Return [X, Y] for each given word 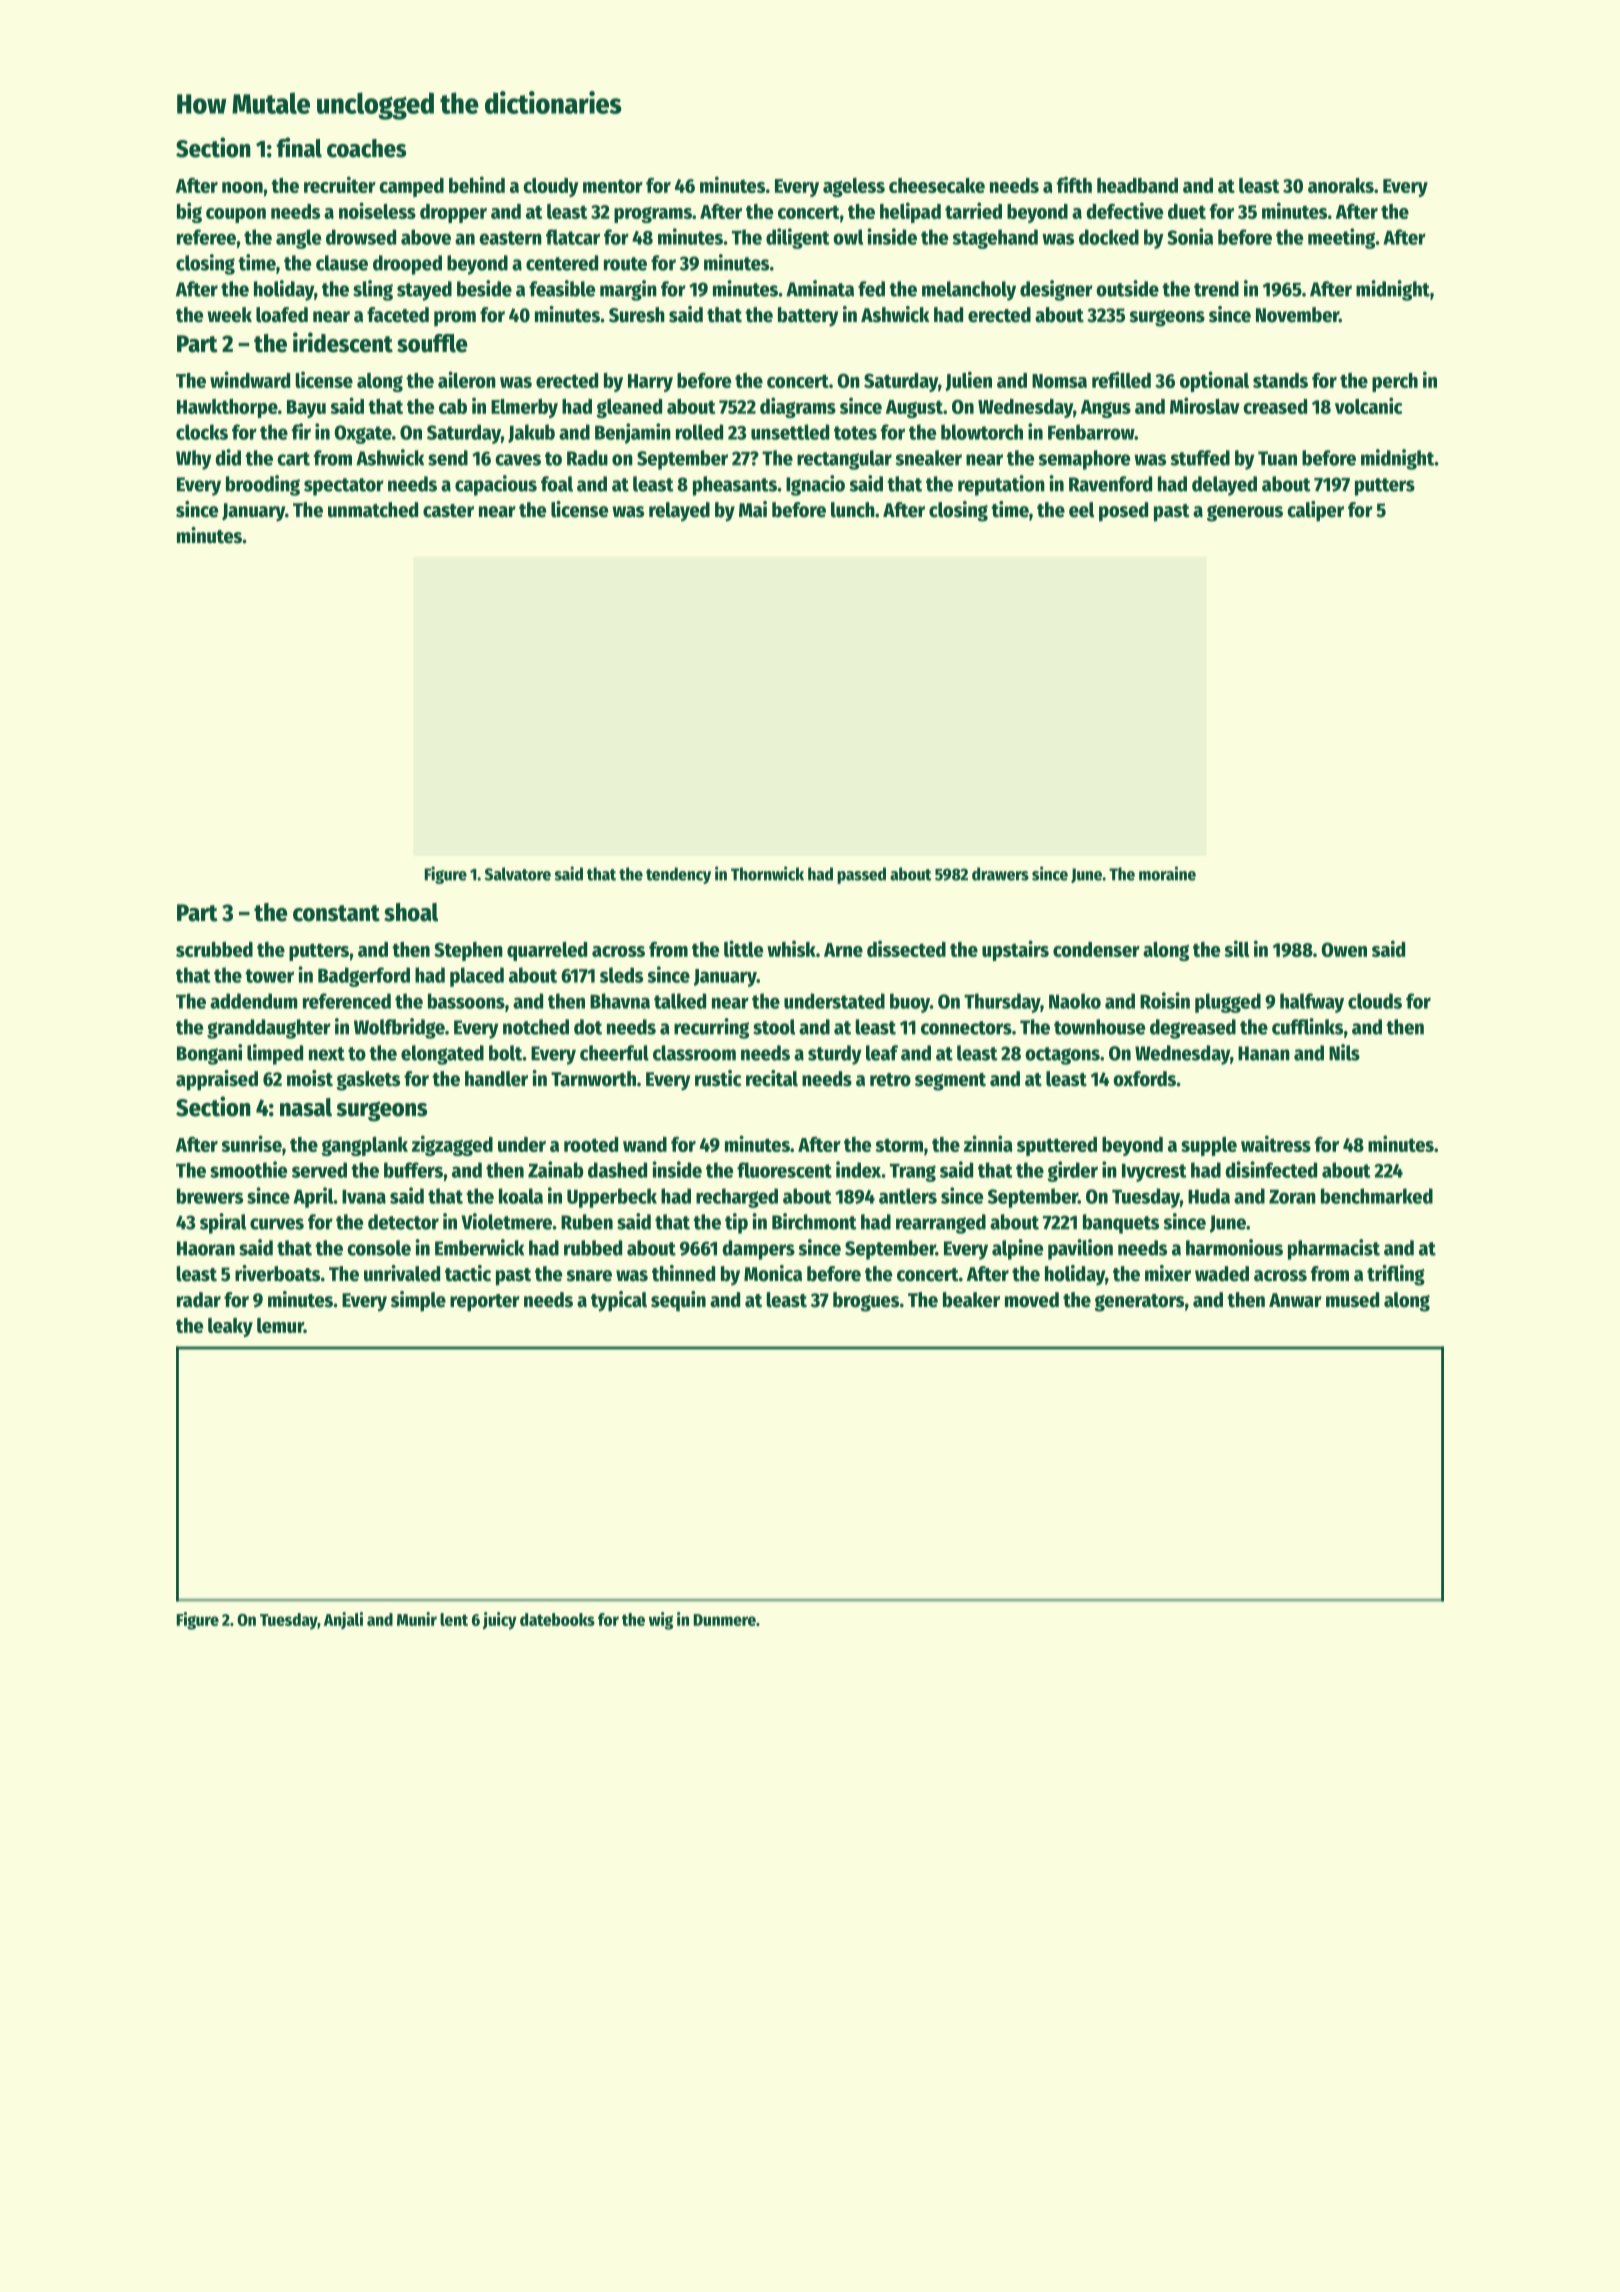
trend [1216, 289]
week [229, 315]
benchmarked [1377, 1196]
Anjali [343, 1621]
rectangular [844, 460]
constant [336, 913]
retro [890, 1080]
